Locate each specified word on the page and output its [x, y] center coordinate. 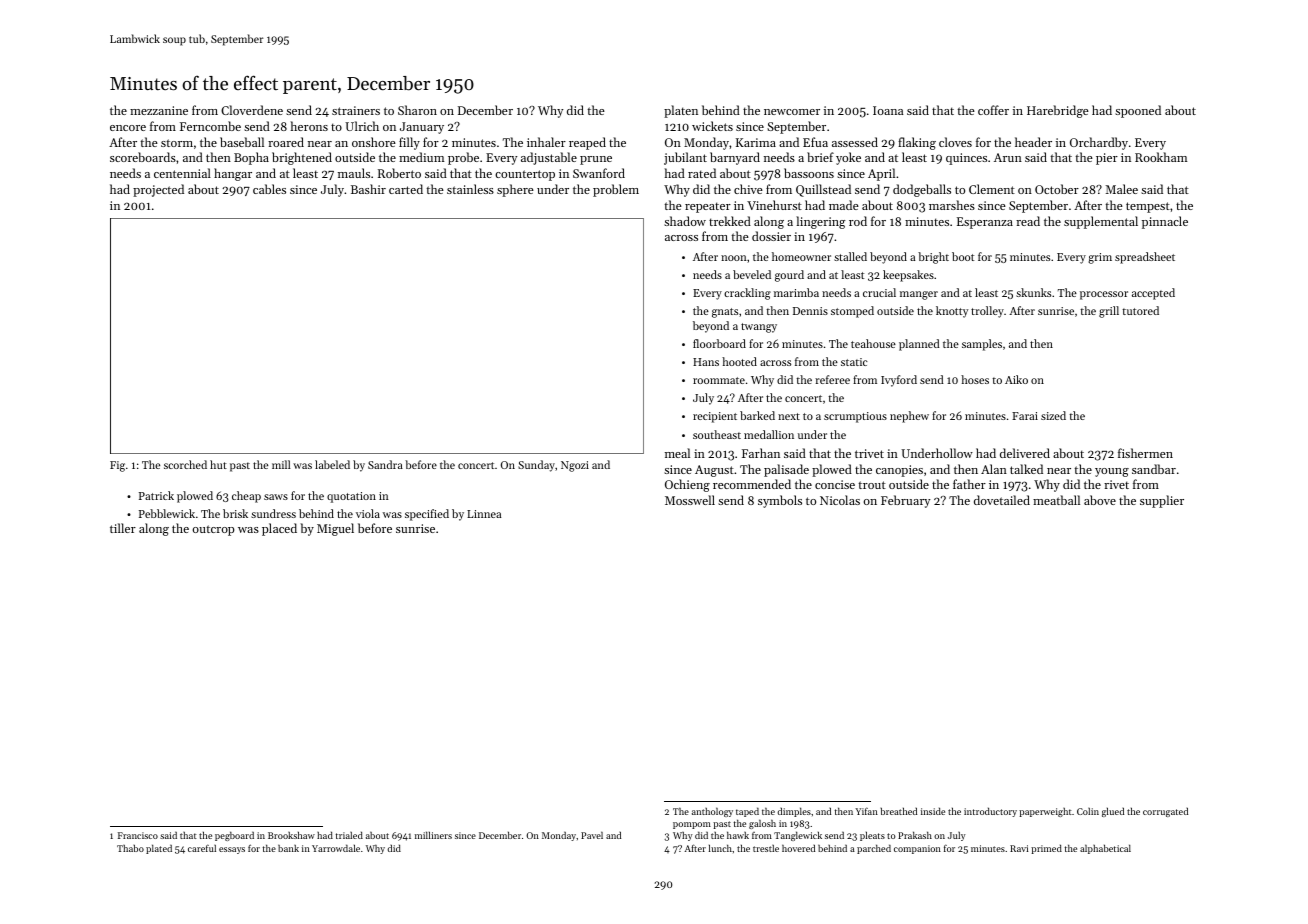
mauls [354, 173]
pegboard [234, 836]
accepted [1153, 294]
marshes [952, 205]
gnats [725, 313]
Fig [117, 466]
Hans [706, 362]
